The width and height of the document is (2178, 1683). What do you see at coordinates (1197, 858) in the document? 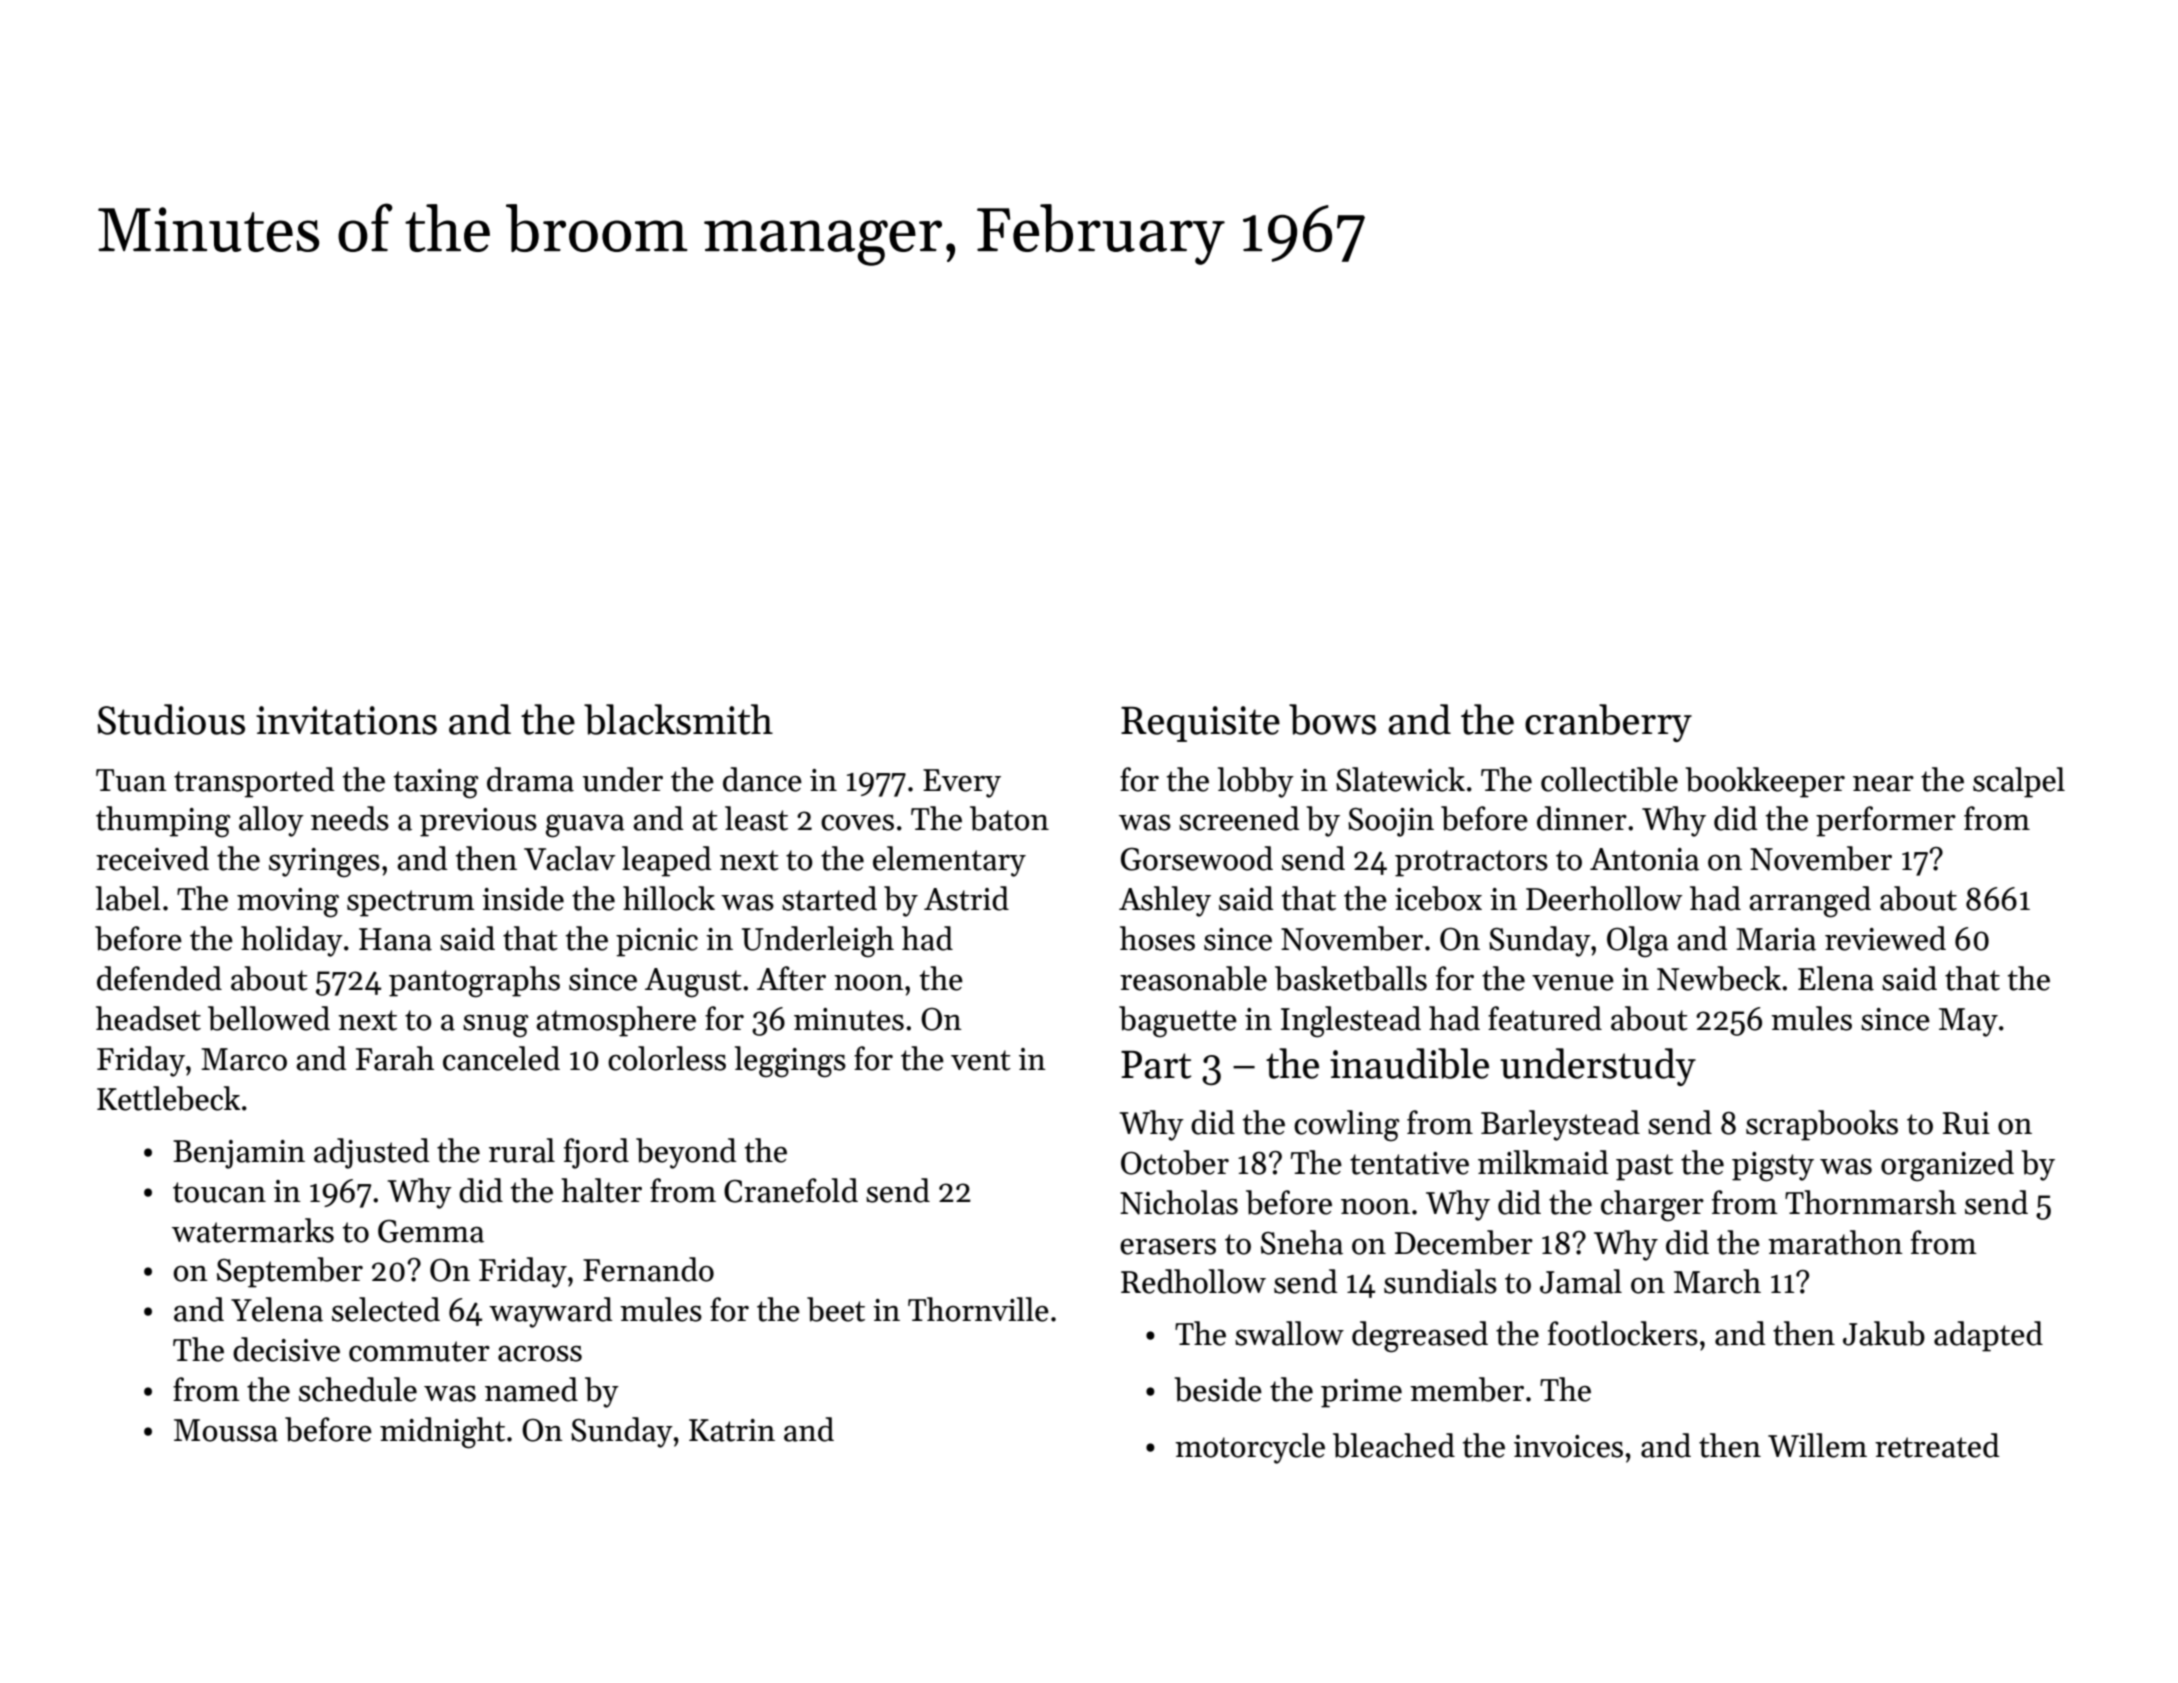
I see `Gorsewood` at bounding box center [1197, 858].
